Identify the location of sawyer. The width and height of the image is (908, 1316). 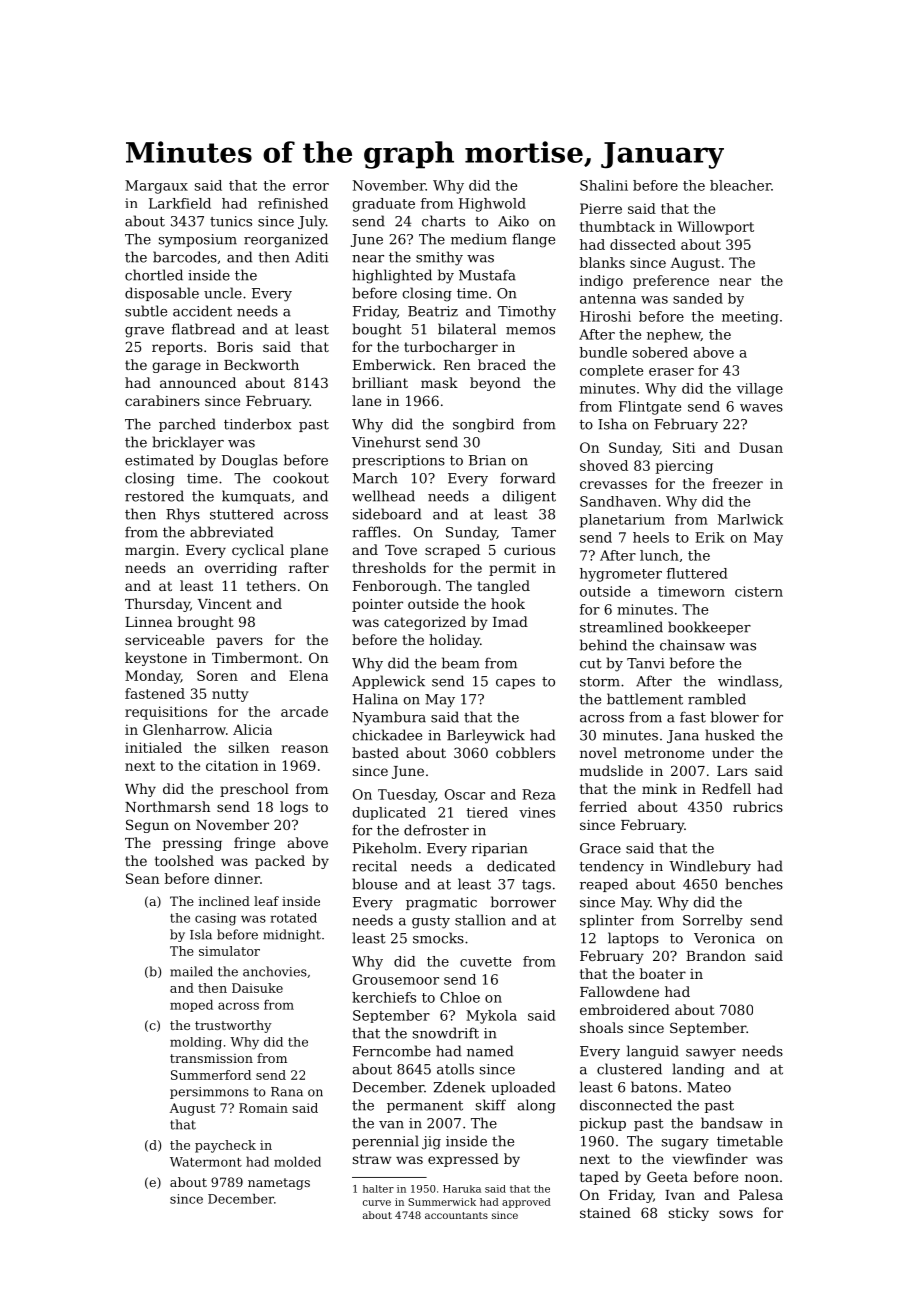
(711, 1054).
